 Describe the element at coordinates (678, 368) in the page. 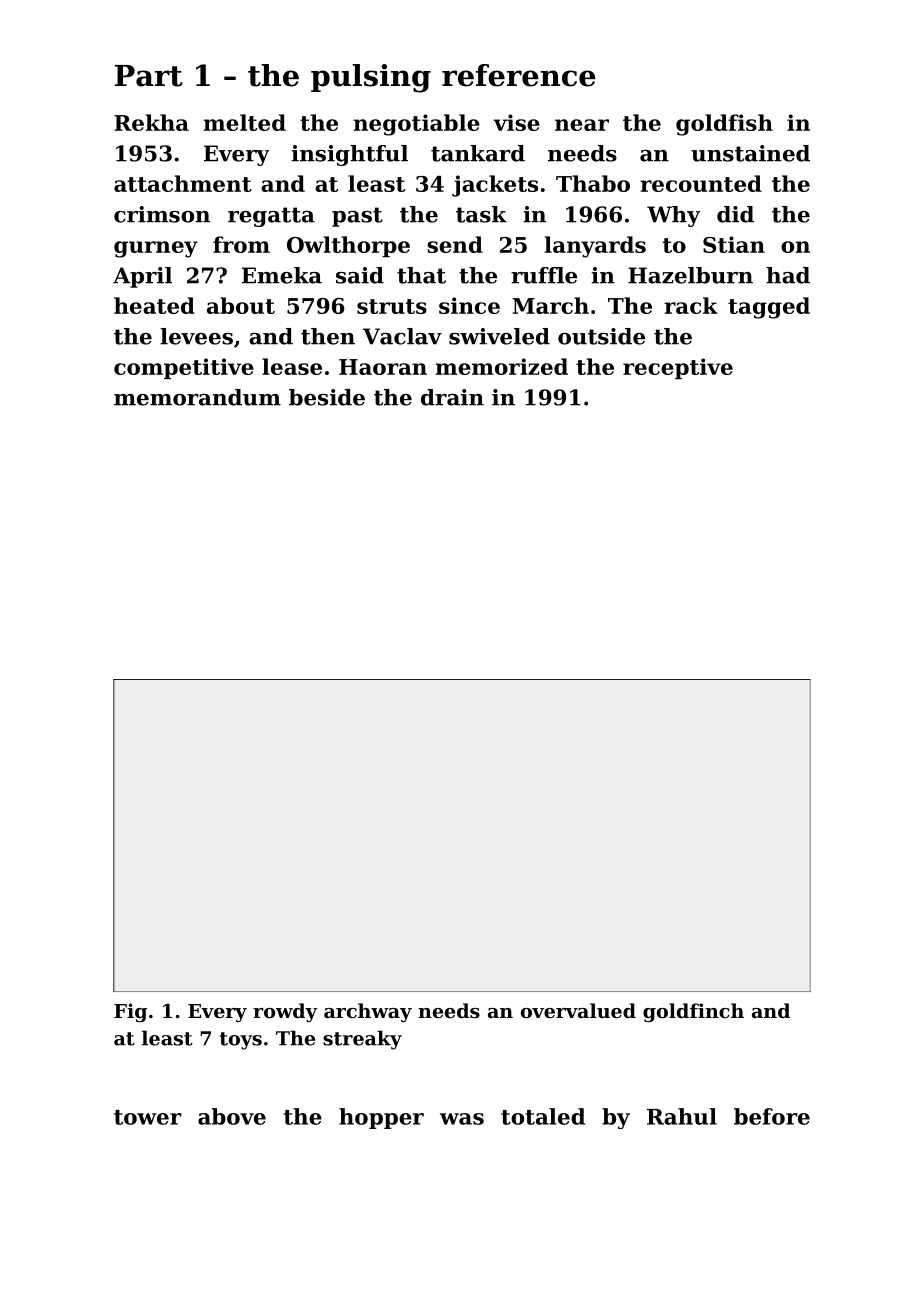

I see `receptive` at that location.
